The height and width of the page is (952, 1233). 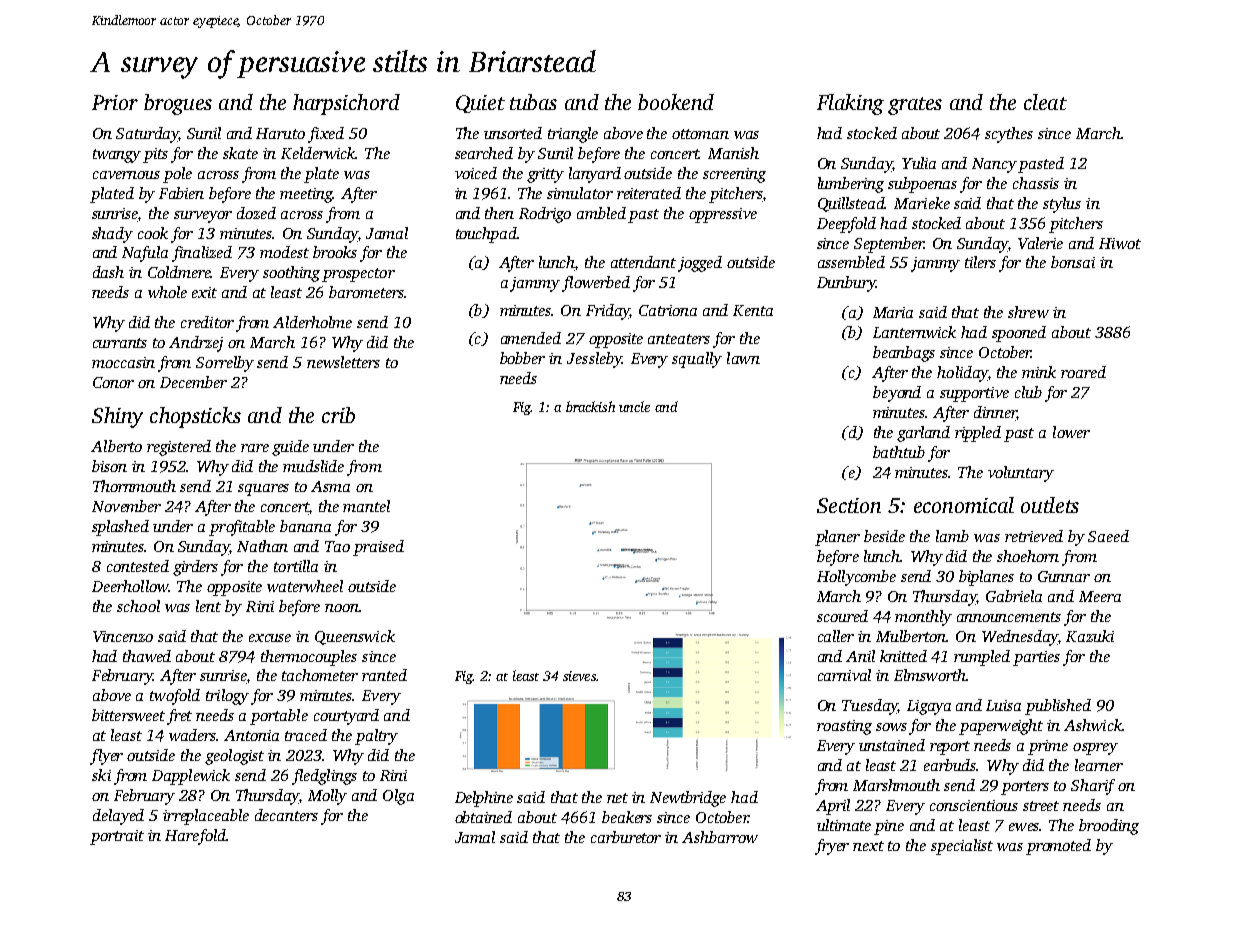 I want to click on mantel, so click(x=366, y=506).
